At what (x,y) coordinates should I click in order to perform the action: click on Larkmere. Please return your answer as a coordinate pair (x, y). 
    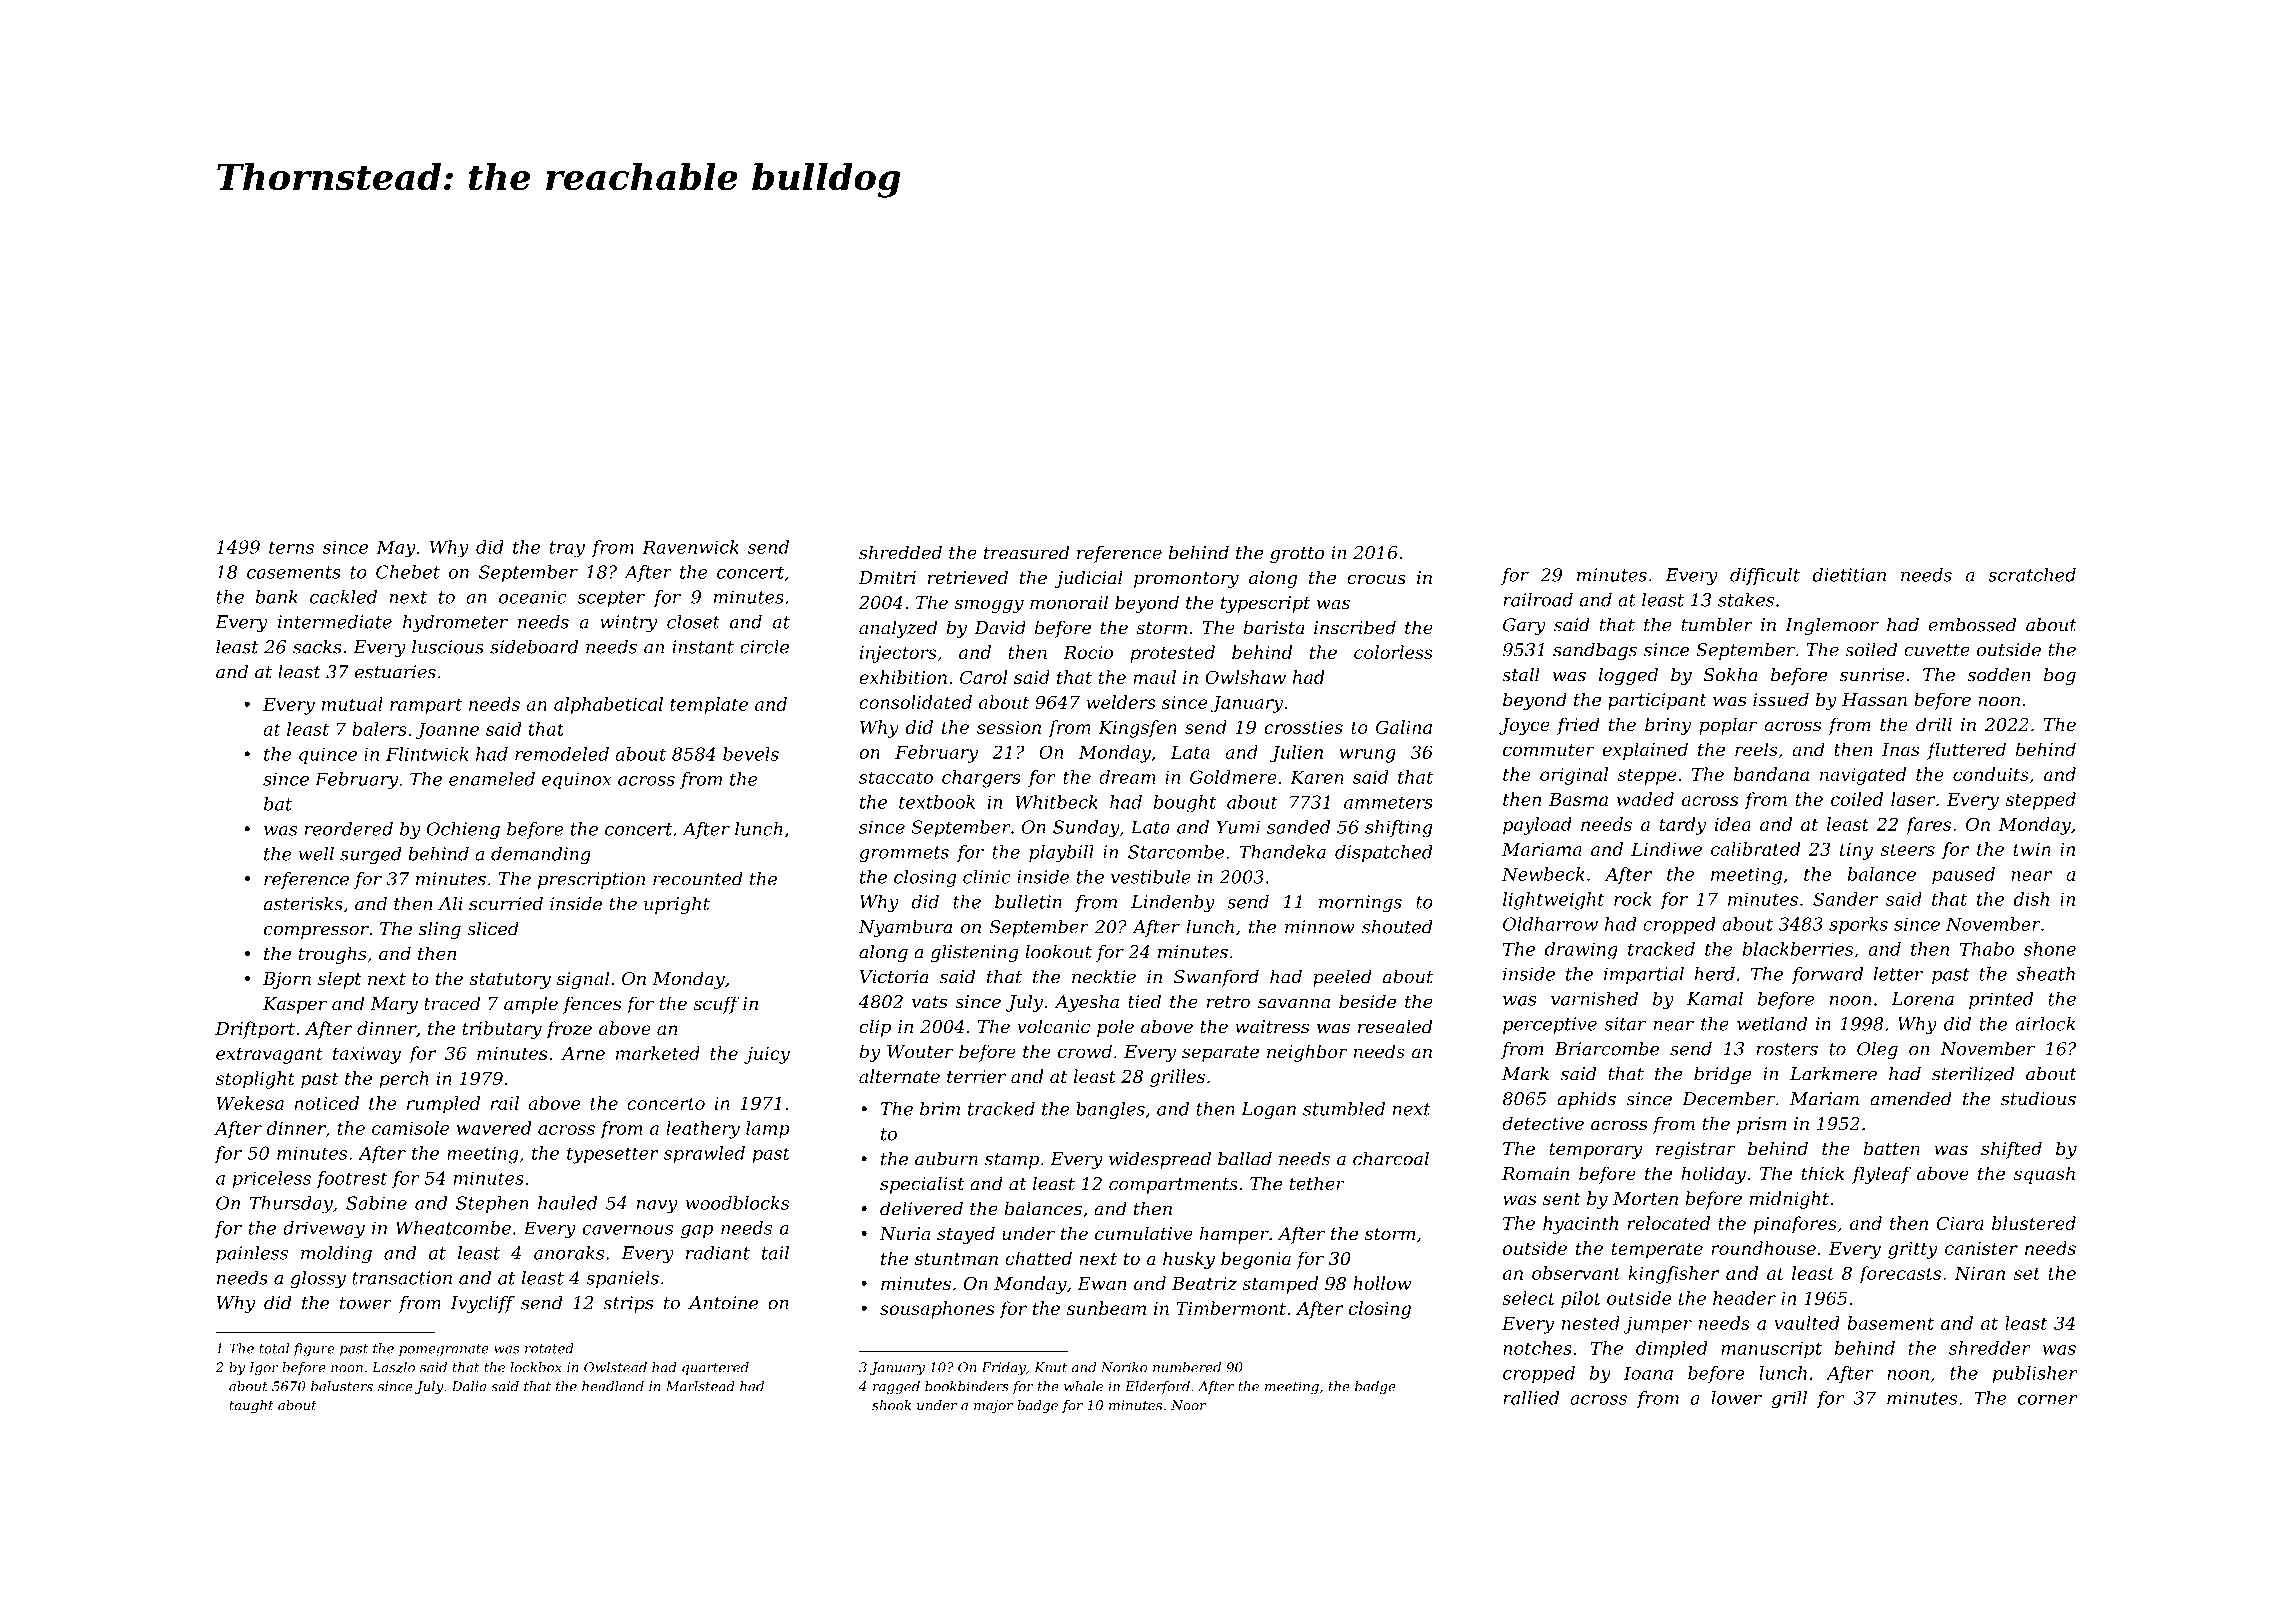
    Looking at the image, I should click on (1833, 1074).
